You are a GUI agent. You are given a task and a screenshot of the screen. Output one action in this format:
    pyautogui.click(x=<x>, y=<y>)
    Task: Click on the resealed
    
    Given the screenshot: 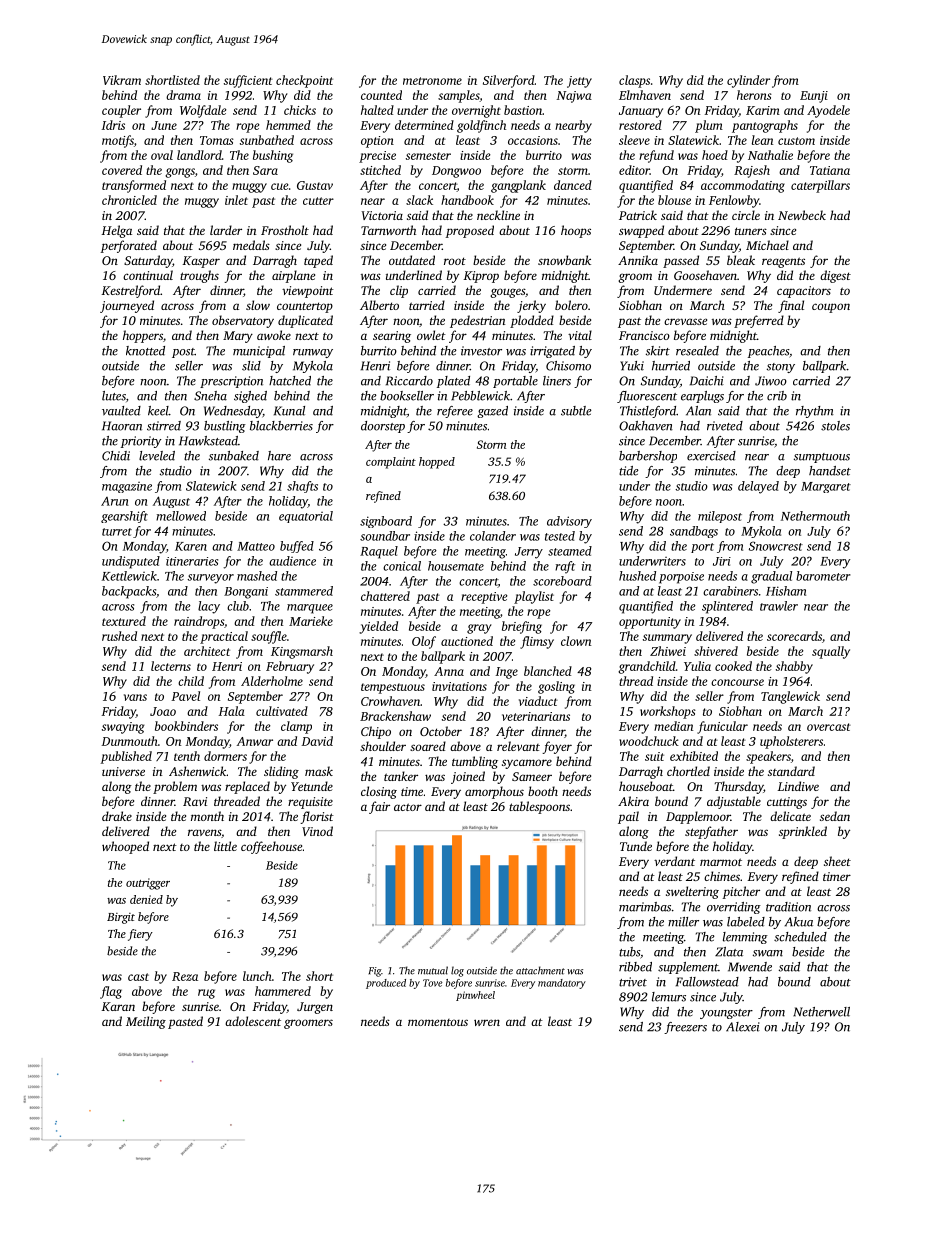 What is the action you would take?
    pyautogui.click(x=697, y=351)
